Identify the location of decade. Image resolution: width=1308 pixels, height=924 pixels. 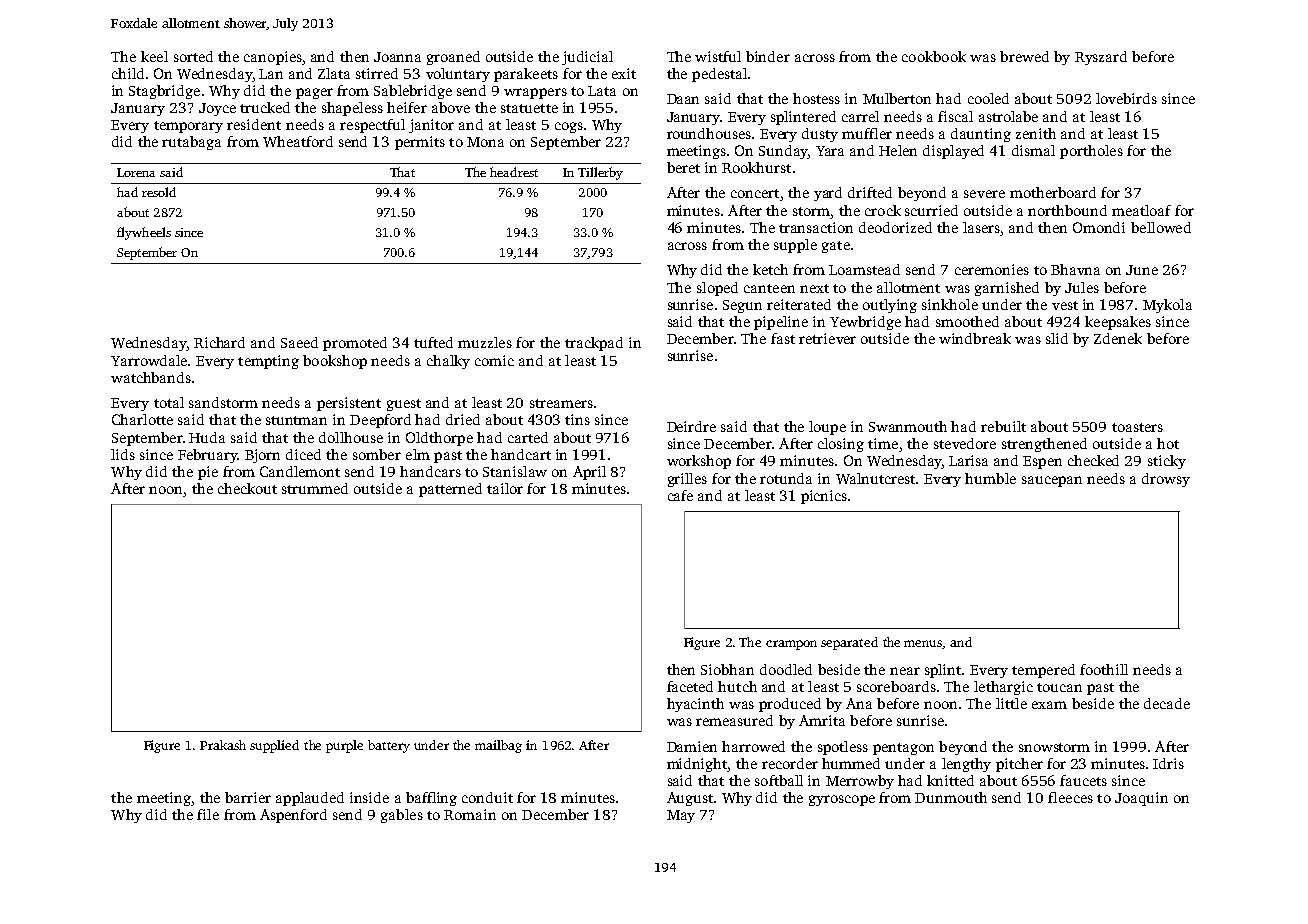
(1167, 703).
